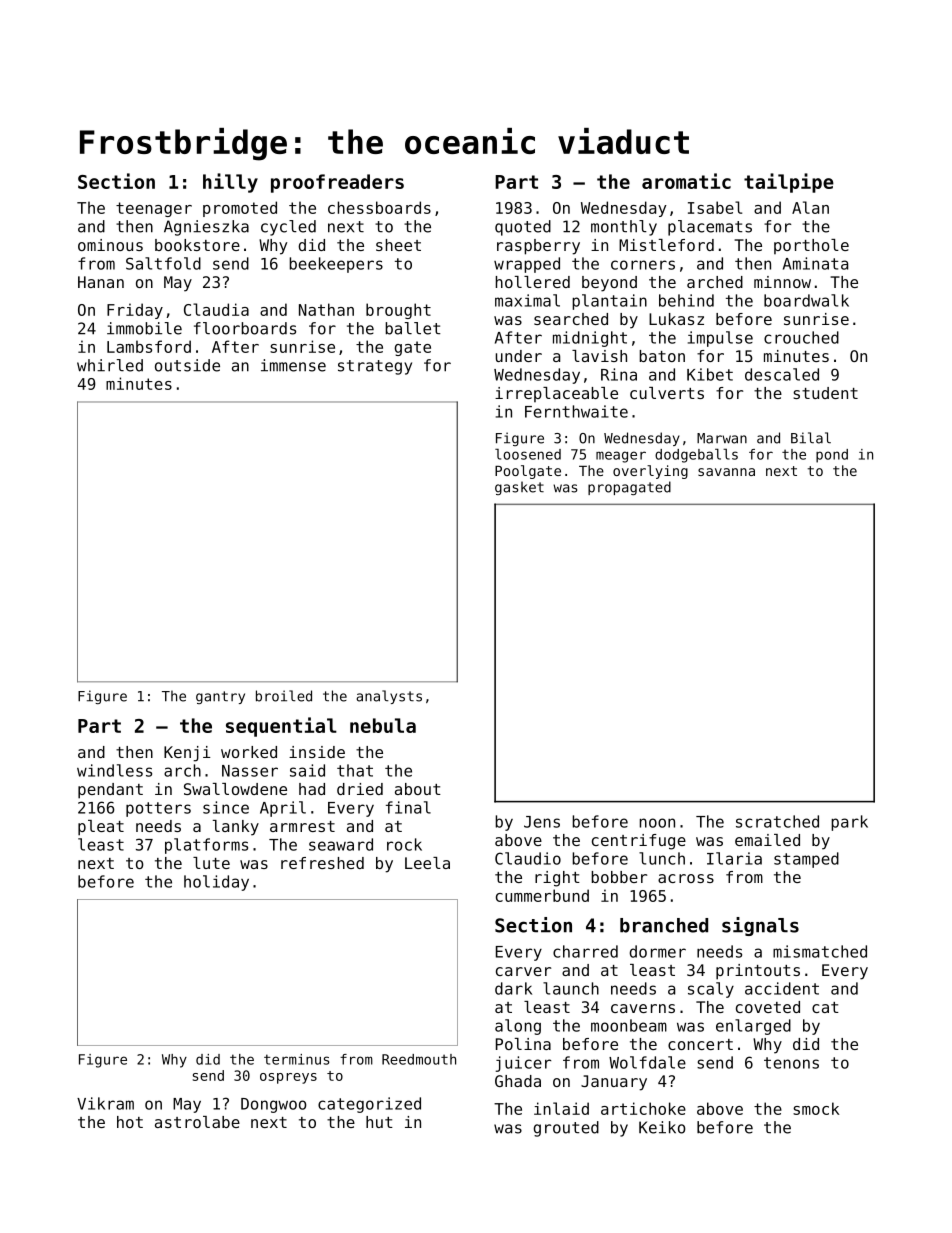  I want to click on whirled, so click(110, 365).
